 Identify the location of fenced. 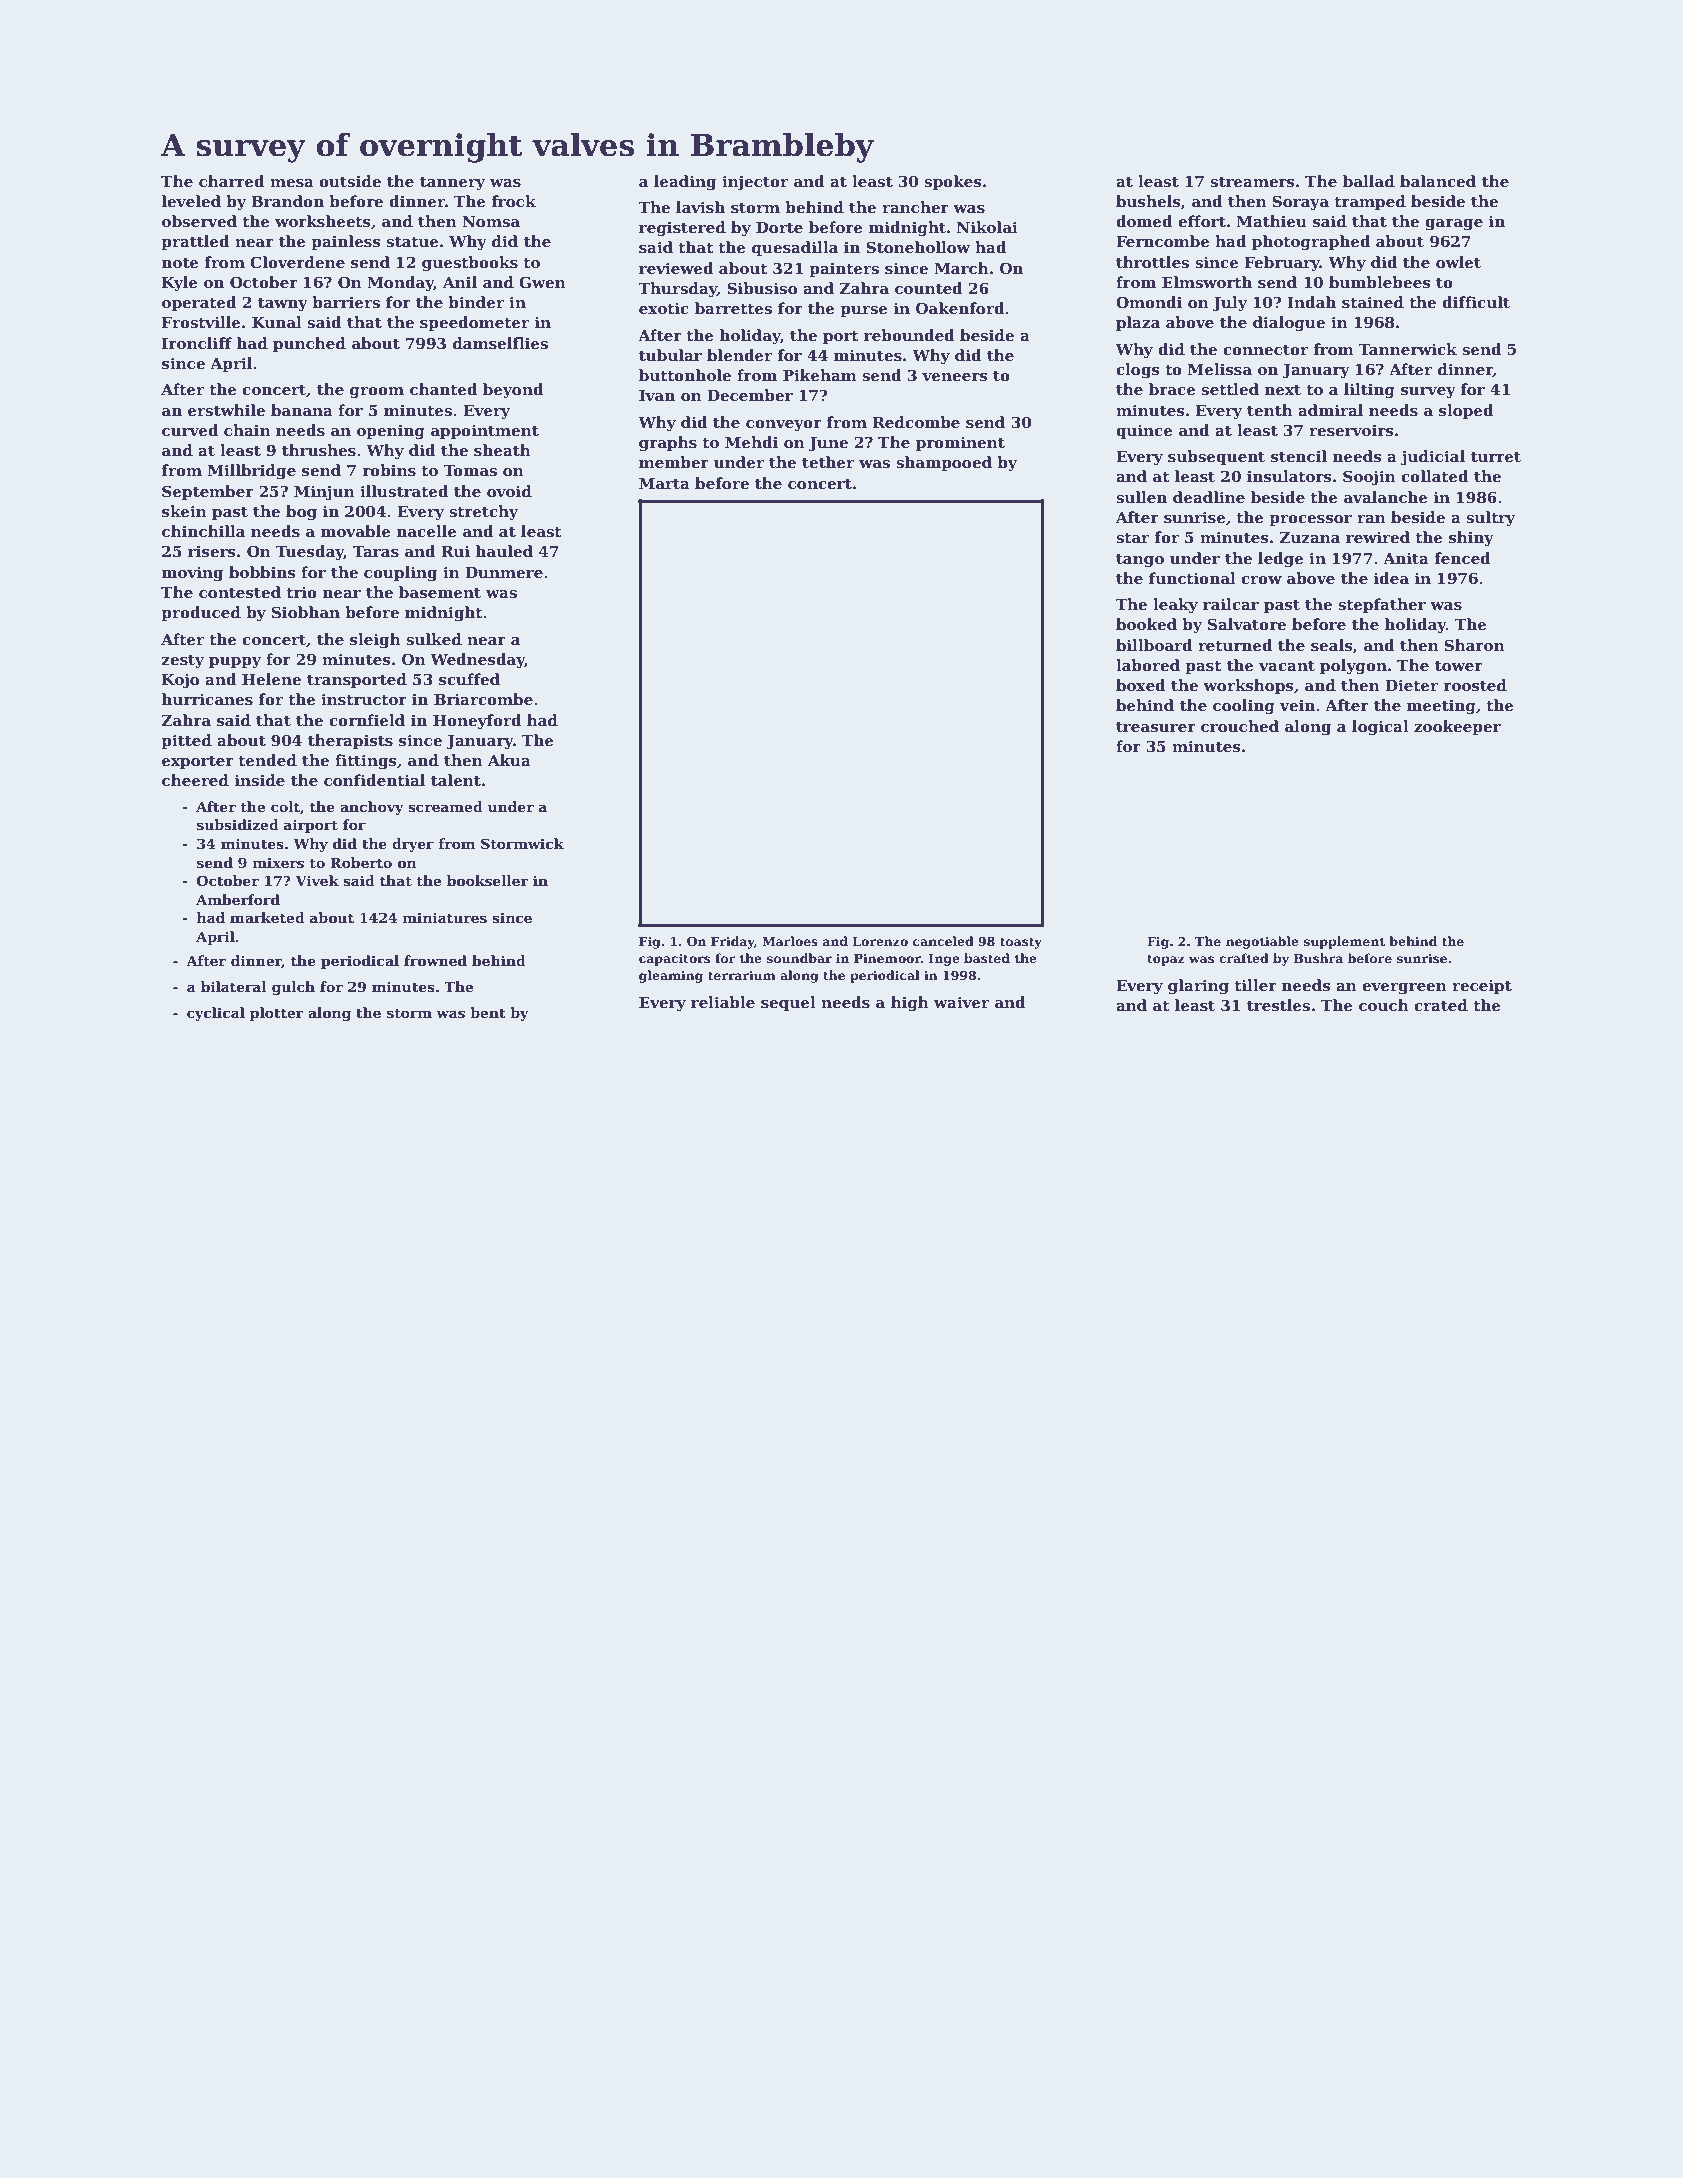
(1463, 558).
